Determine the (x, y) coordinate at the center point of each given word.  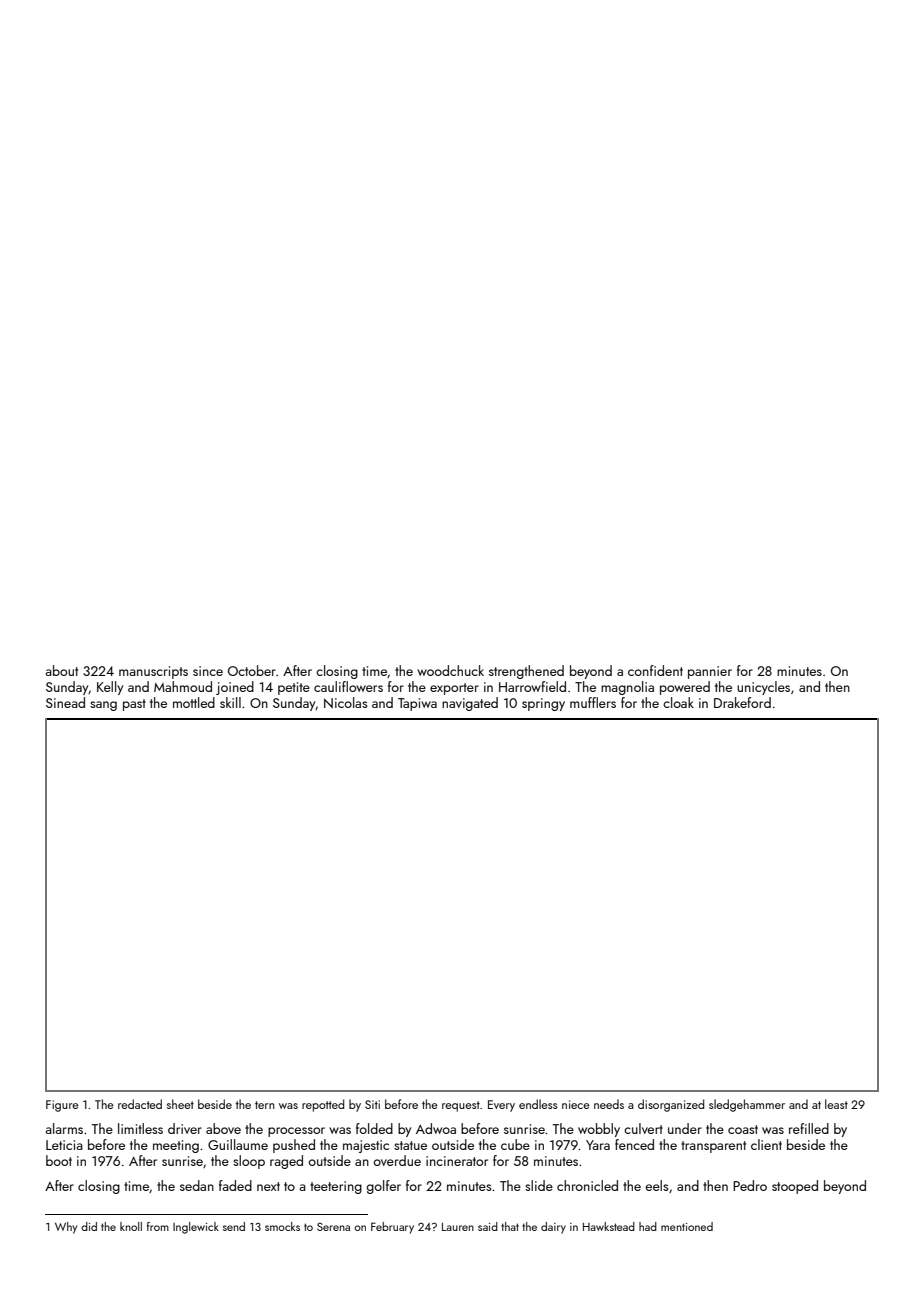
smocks (282, 1226)
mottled (194, 702)
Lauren (458, 1227)
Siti (372, 1104)
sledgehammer (747, 1105)
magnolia (627, 688)
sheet (180, 1104)
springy (543, 704)
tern (265, 1105)
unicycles (763, 688)
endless (538, 1104)
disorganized (671, 1105)
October (252, 670)
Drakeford (742, 702)
